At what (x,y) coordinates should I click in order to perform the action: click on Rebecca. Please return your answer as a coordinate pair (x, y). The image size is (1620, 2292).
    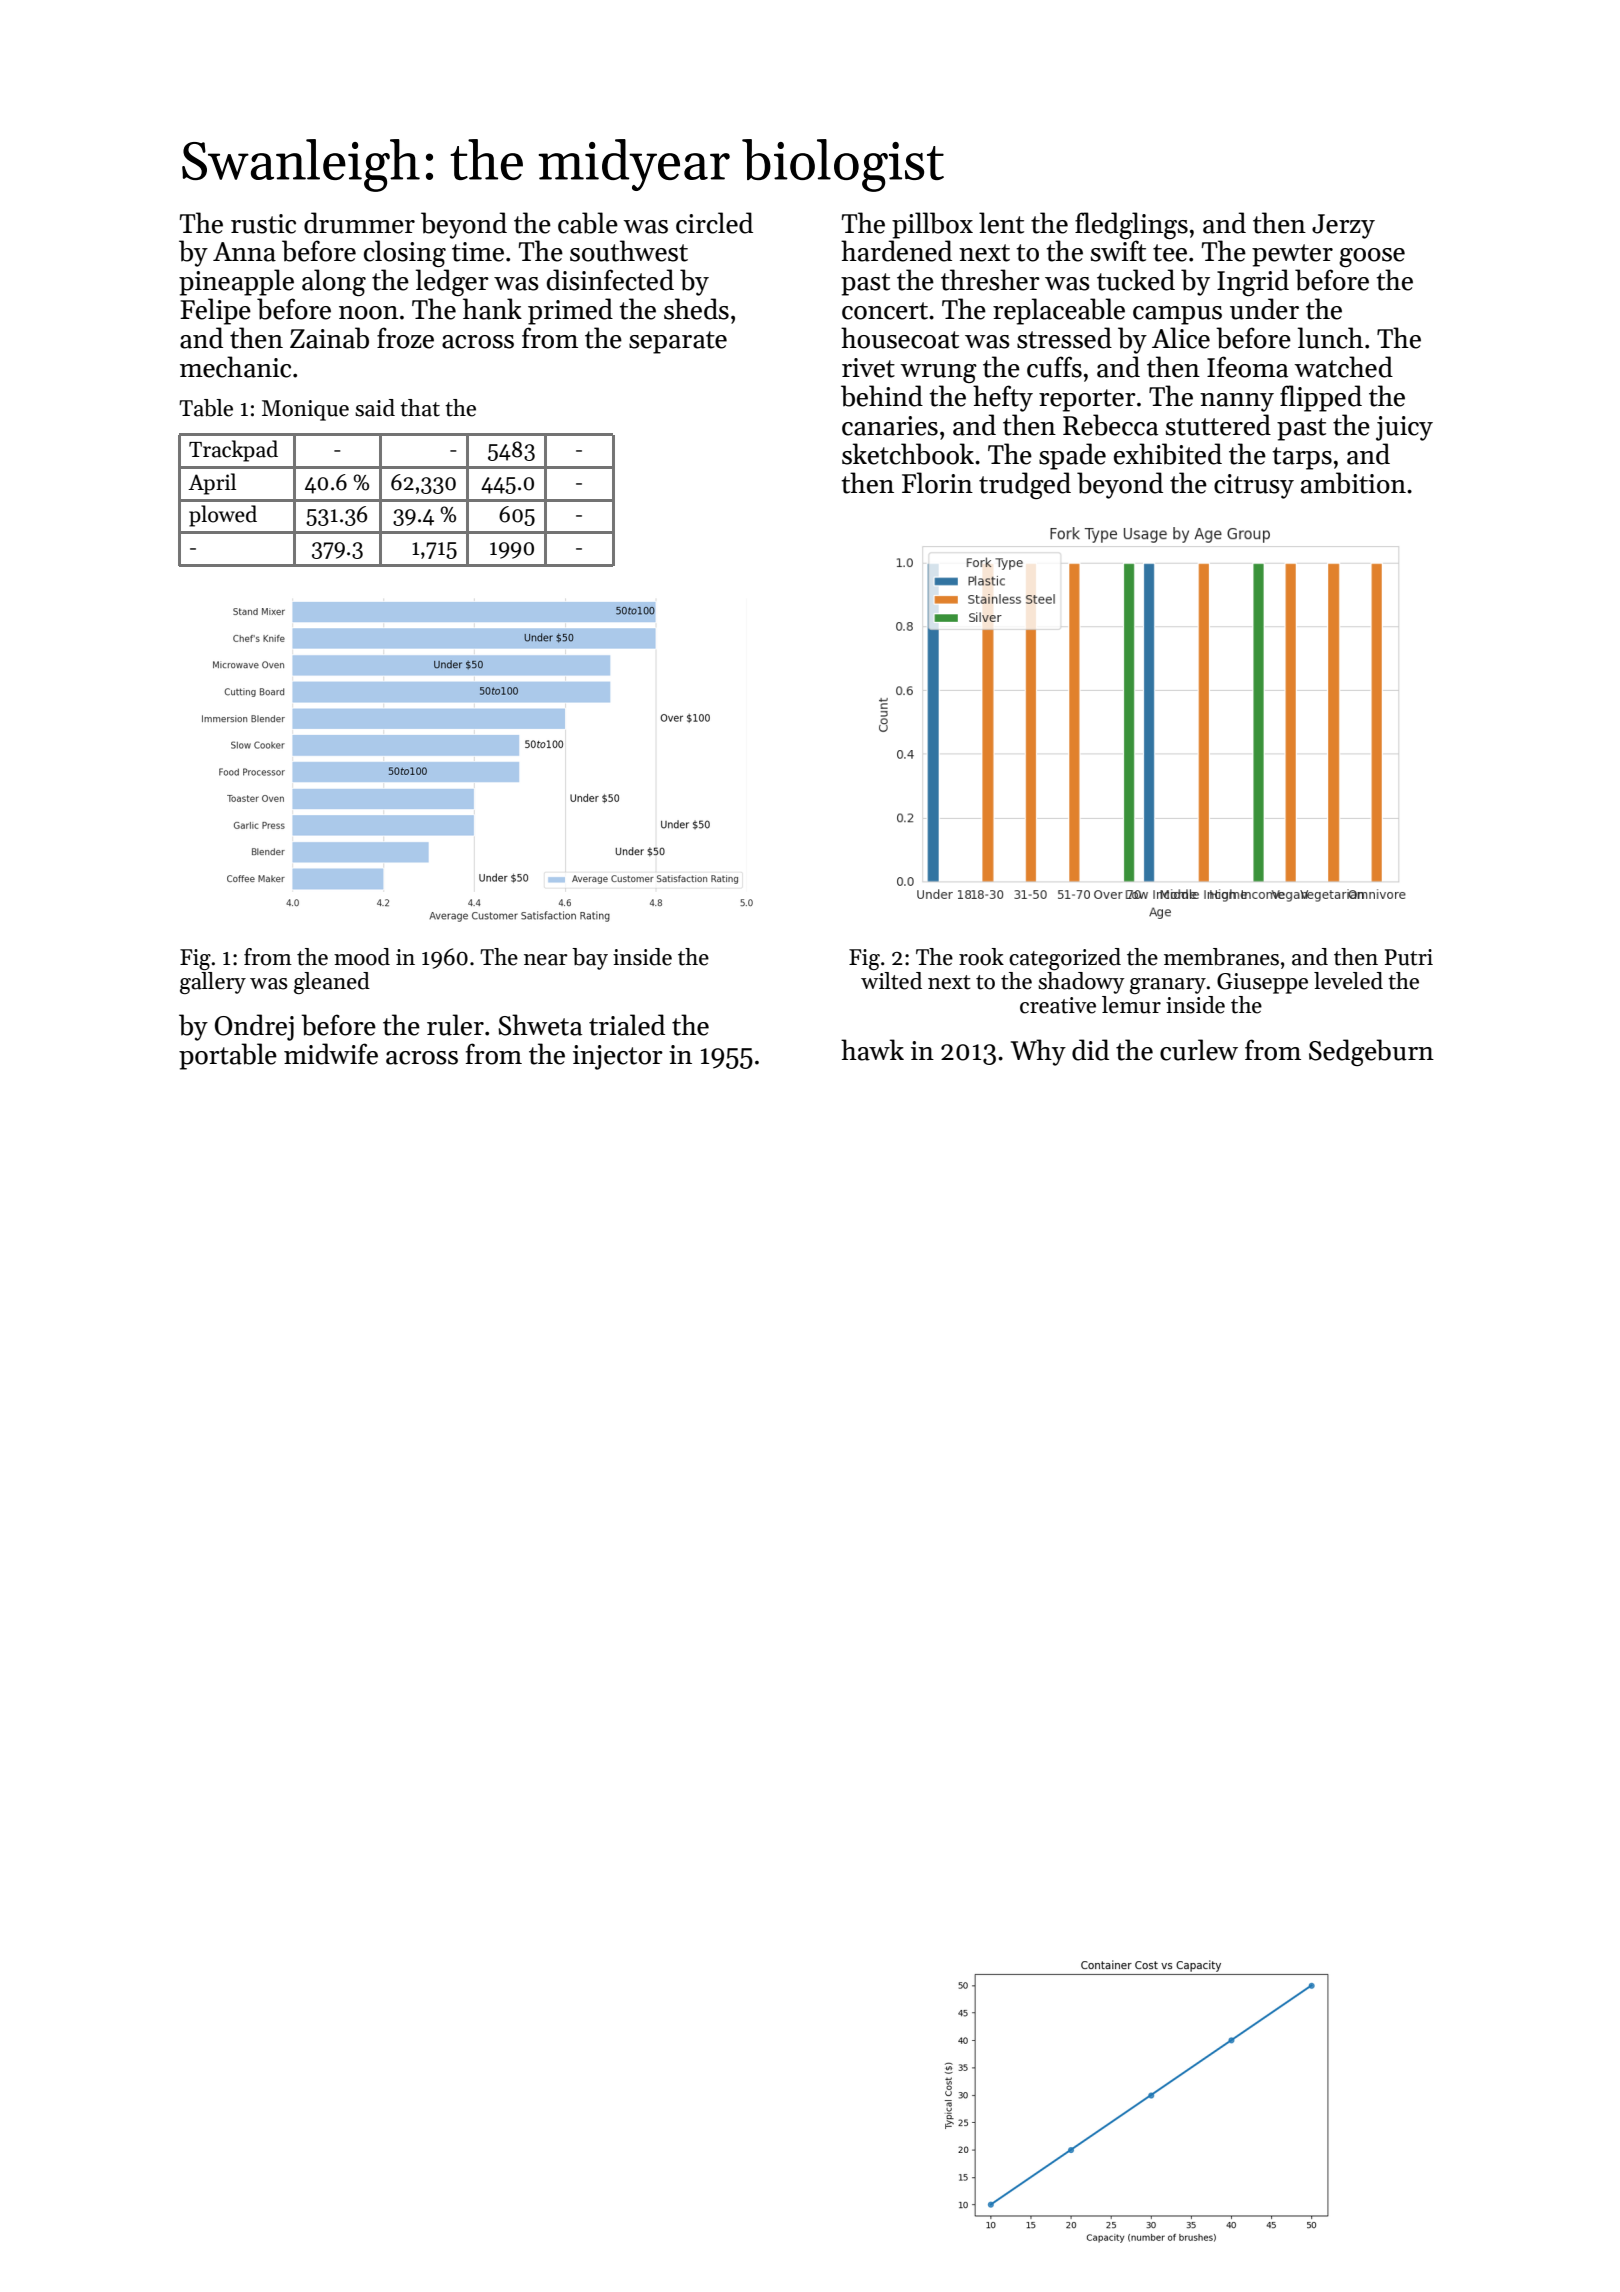
    Looking at the image, I should click on (1110, 425).
